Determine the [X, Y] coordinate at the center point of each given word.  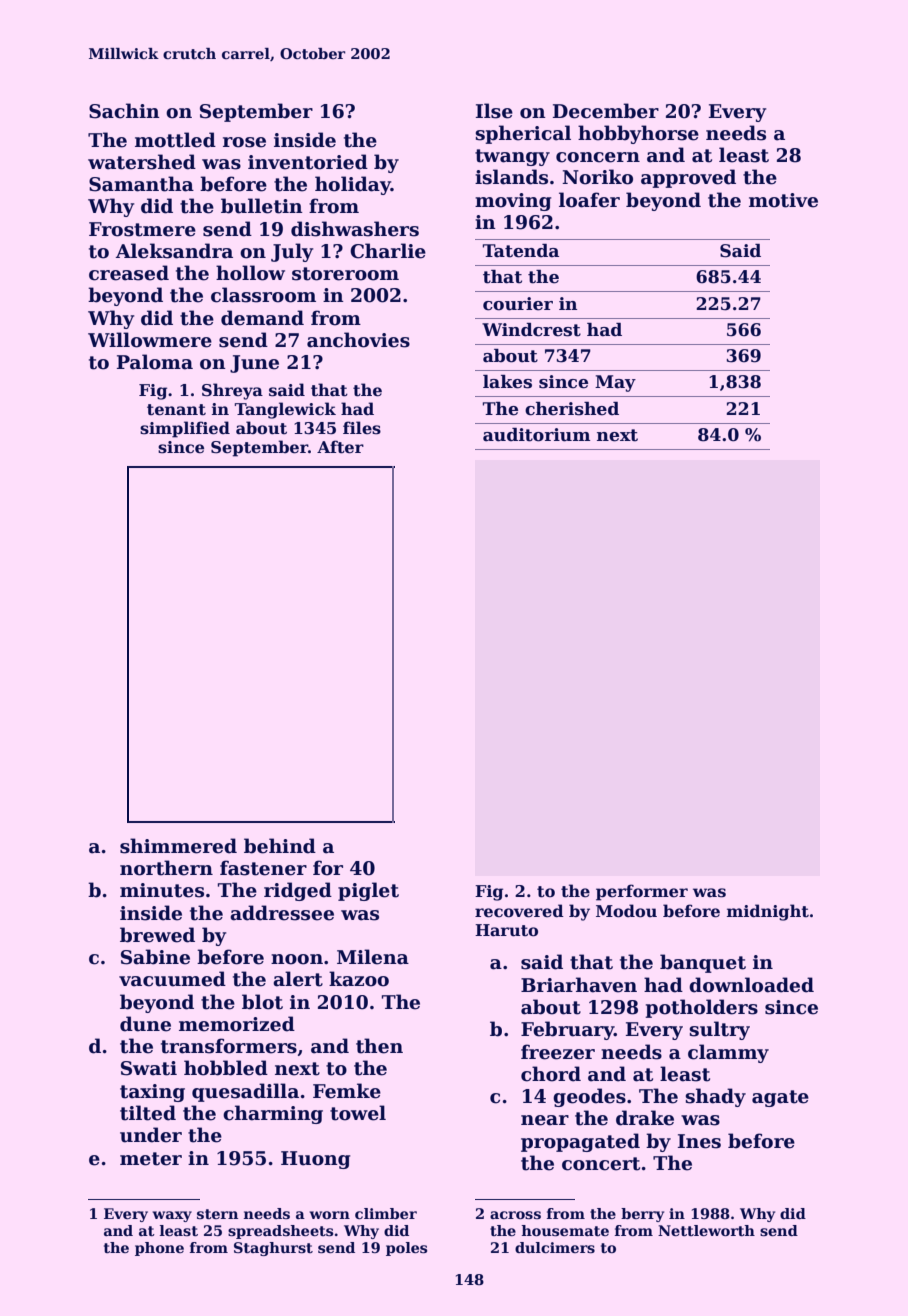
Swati [149, 1068]
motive [783, 200]
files [362, 428]
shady [715, 1097]
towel [358, 1113]
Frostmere [142, 229]
